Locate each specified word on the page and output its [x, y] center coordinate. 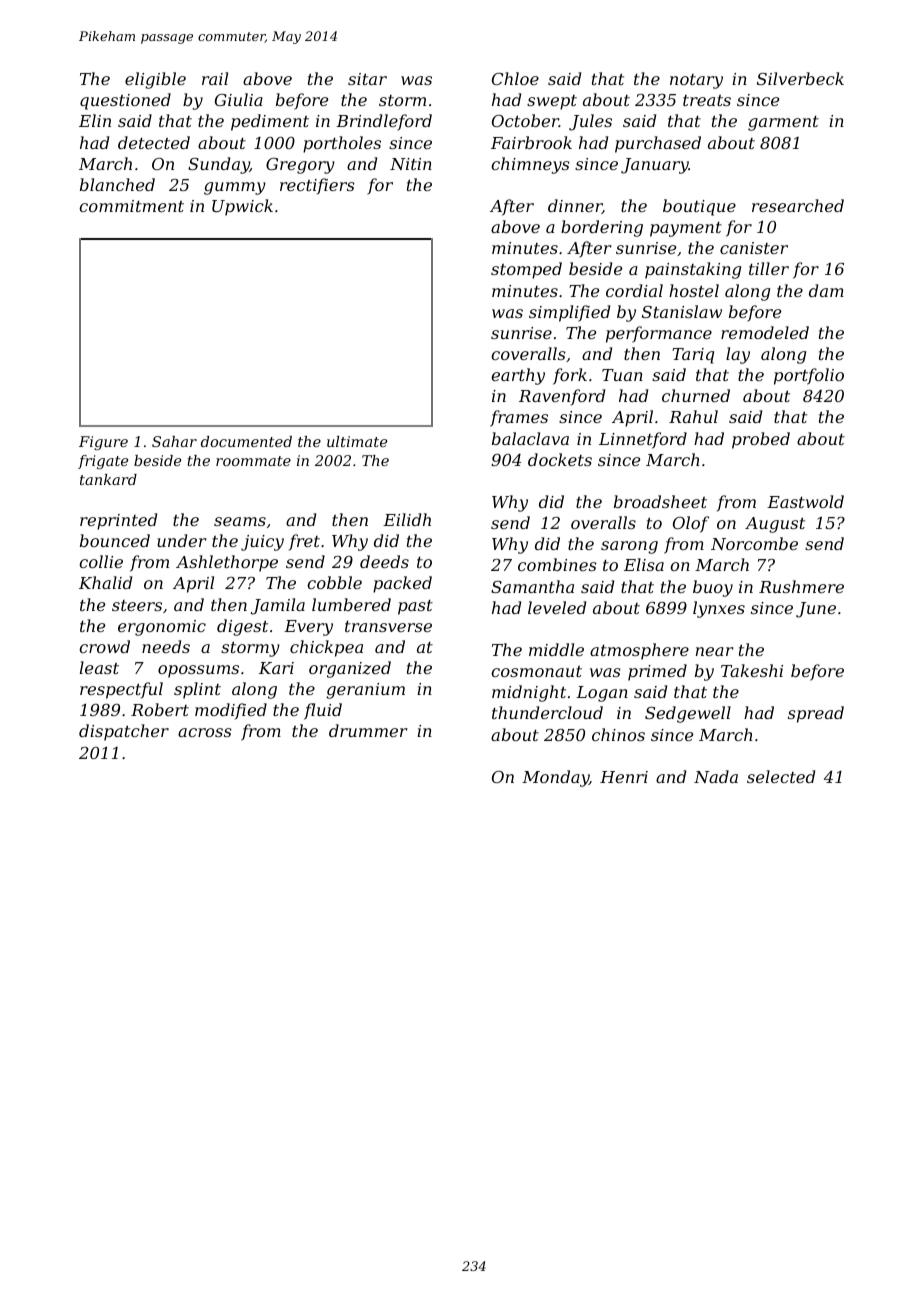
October [525, 120]
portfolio [809, 376]
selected [781, 776]
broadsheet [660, 501]
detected [154, 142]
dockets [560, 459]
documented [246, 441]
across [205, 732]
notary [696, 81]
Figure [103, 443]
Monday [555, 778]
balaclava [530, 438]
